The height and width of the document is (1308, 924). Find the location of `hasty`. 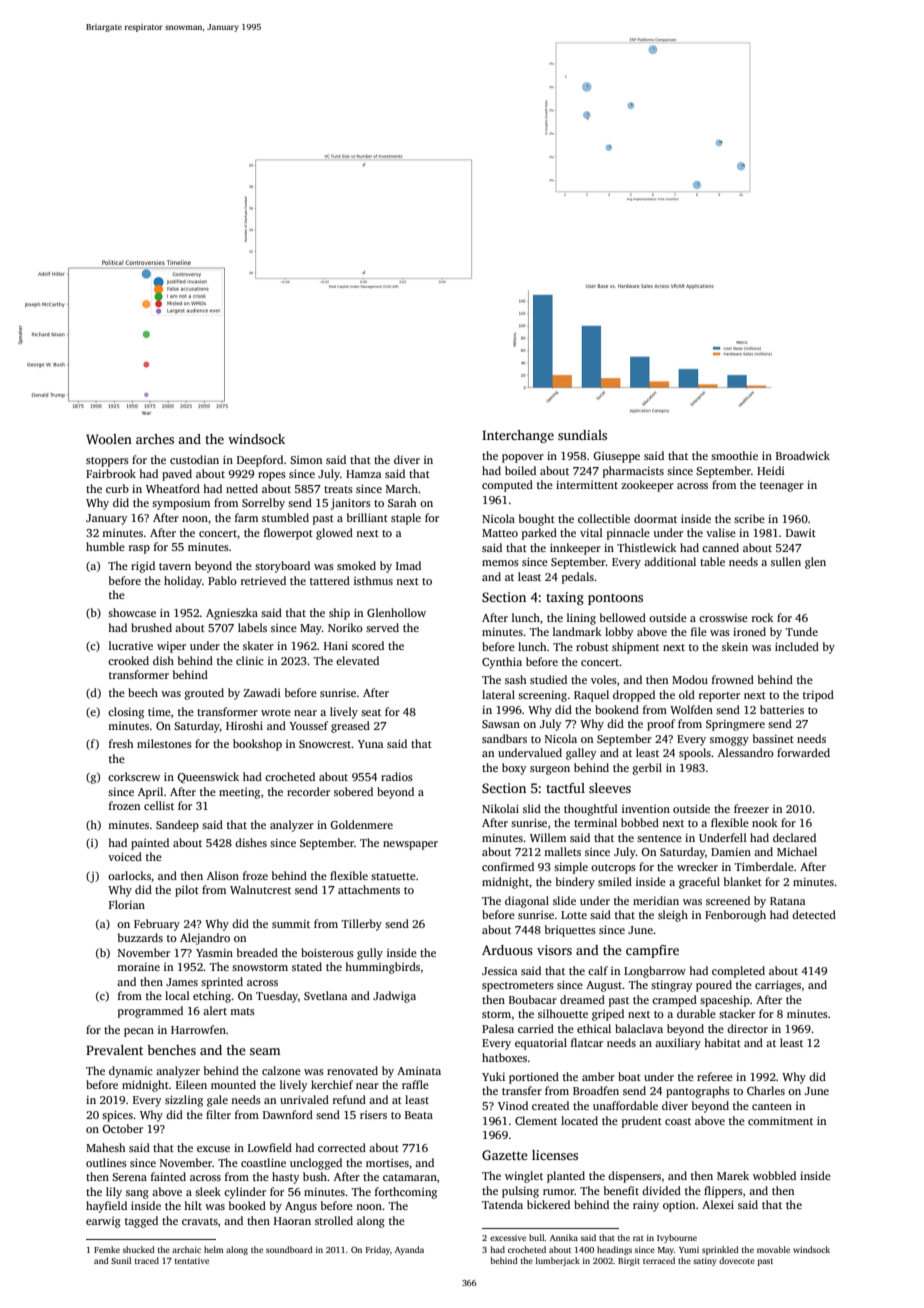

hasty is located at coordinates (285, 1178).
